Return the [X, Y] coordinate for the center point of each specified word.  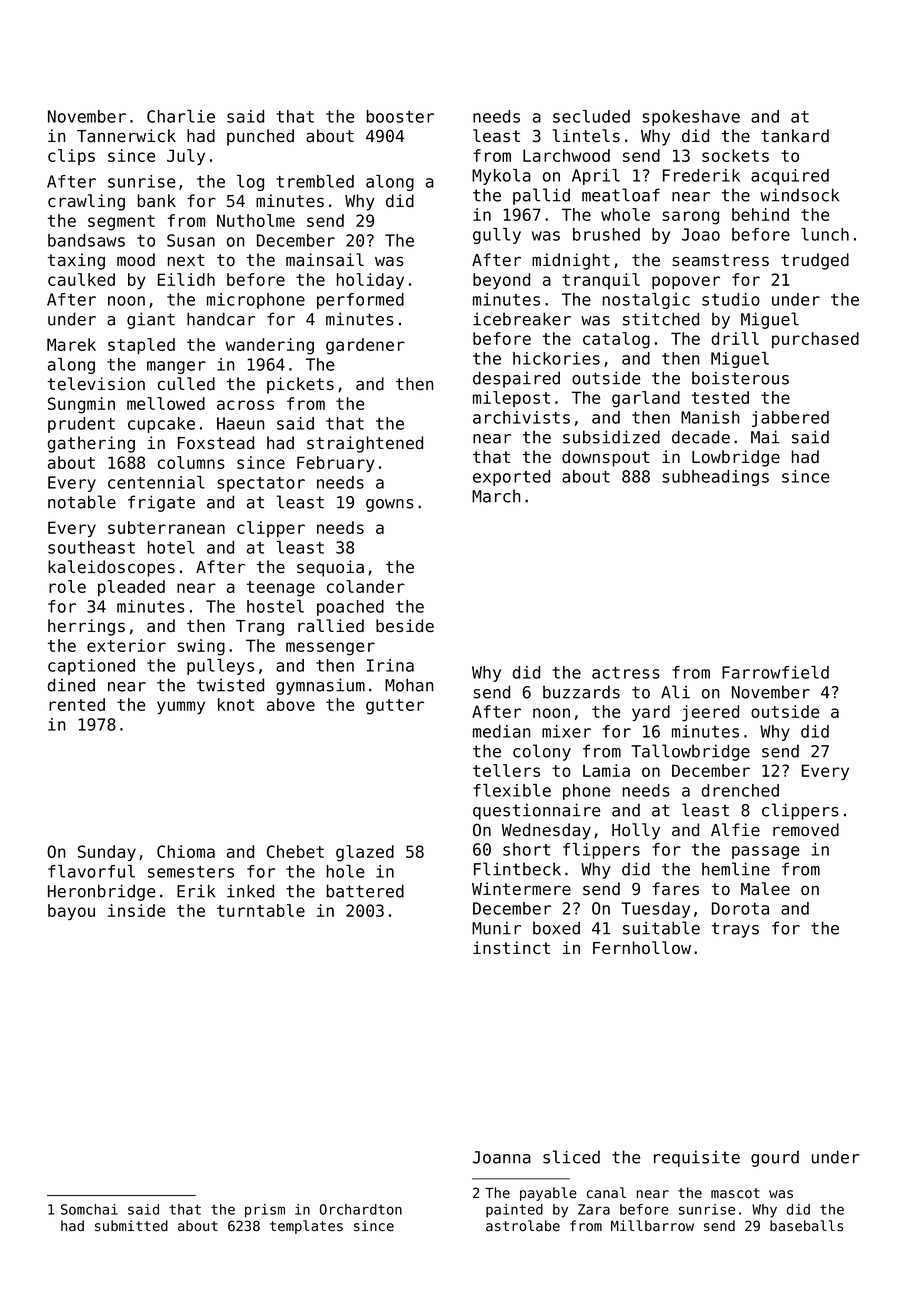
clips [71, 157]
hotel [171, 547]
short [526, 849]
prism [265, 1211]
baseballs [806, 1226]
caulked [81, 279]
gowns [390, 505]
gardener [365, 346]
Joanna [502, 1157]
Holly [636, 831]
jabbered [790, 419]
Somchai [89, 1209]
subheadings [715, 478]
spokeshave [691, 118]
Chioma [186, 851]
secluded [591, 116]
